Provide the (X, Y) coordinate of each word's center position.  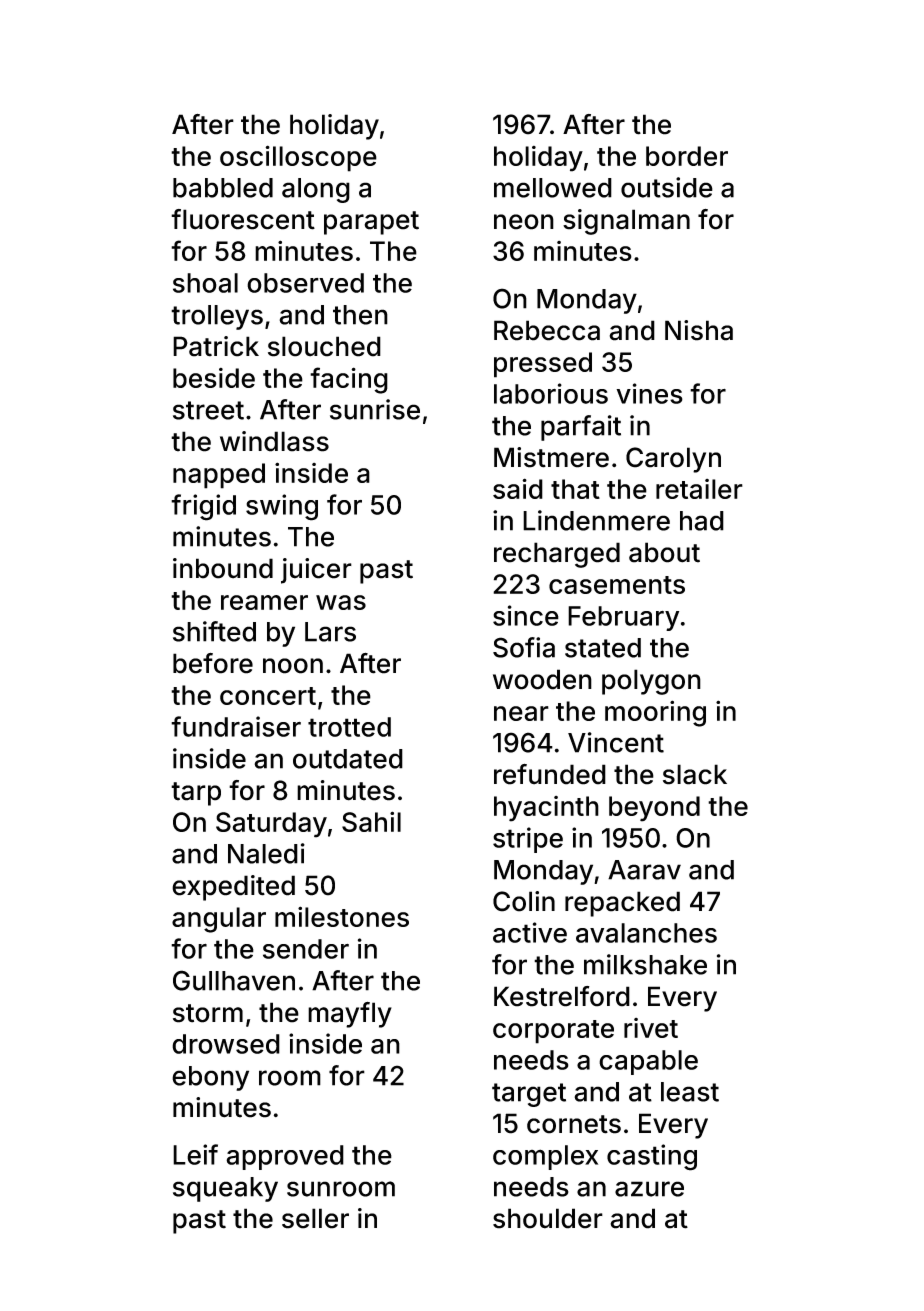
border (687, 156)
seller (315, 1218)
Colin (524, 901)
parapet (371, 223)
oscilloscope (298, 158)
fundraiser (236, 726)
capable (648, 1062)
